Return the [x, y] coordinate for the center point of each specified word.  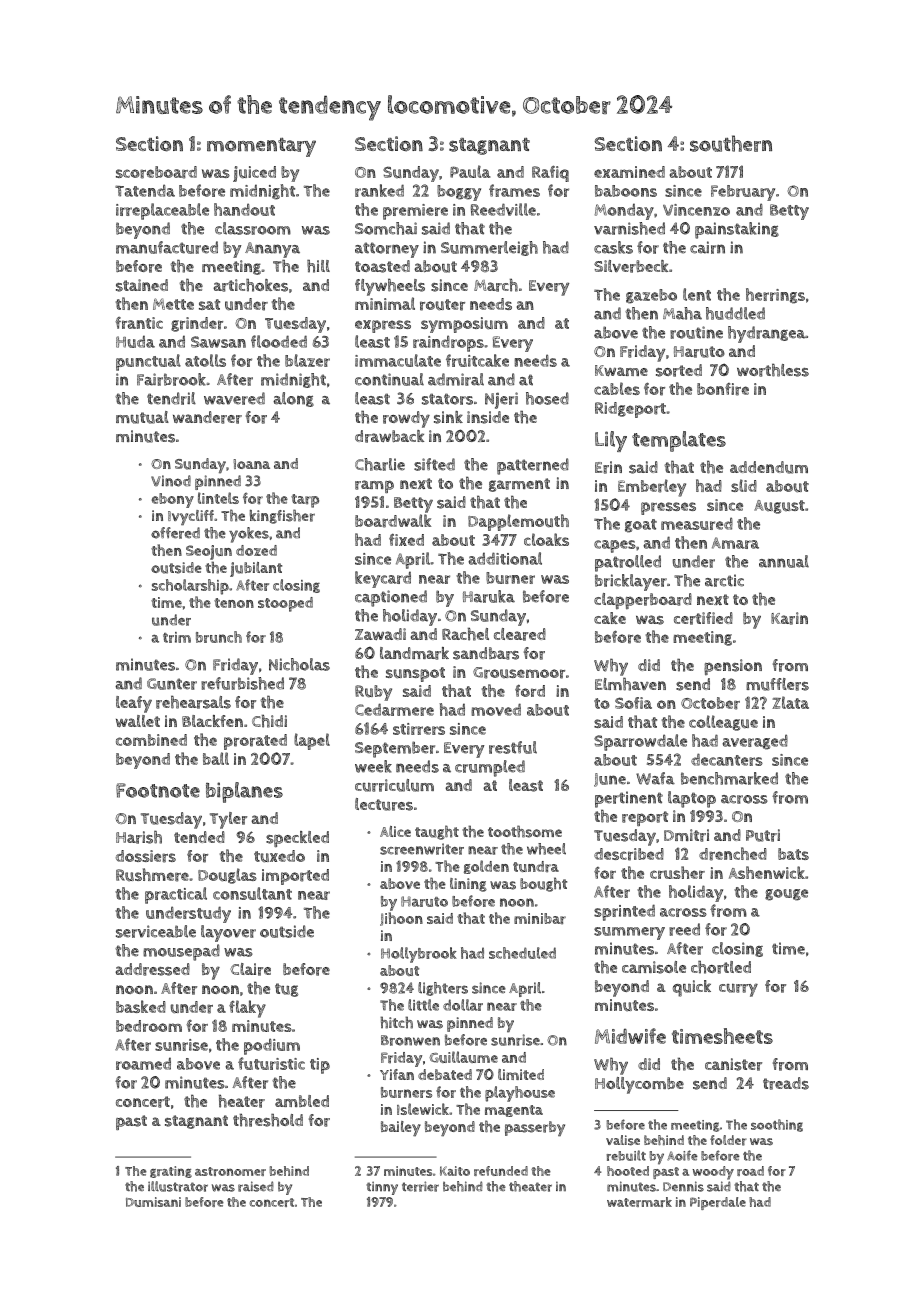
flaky [247, 1009]
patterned [533, 466]
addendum [769, 467]
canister [733, 1064]
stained [142, 285]
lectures [384, 804]
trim [177, 637]
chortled [721, 967]
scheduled [522, 953]
